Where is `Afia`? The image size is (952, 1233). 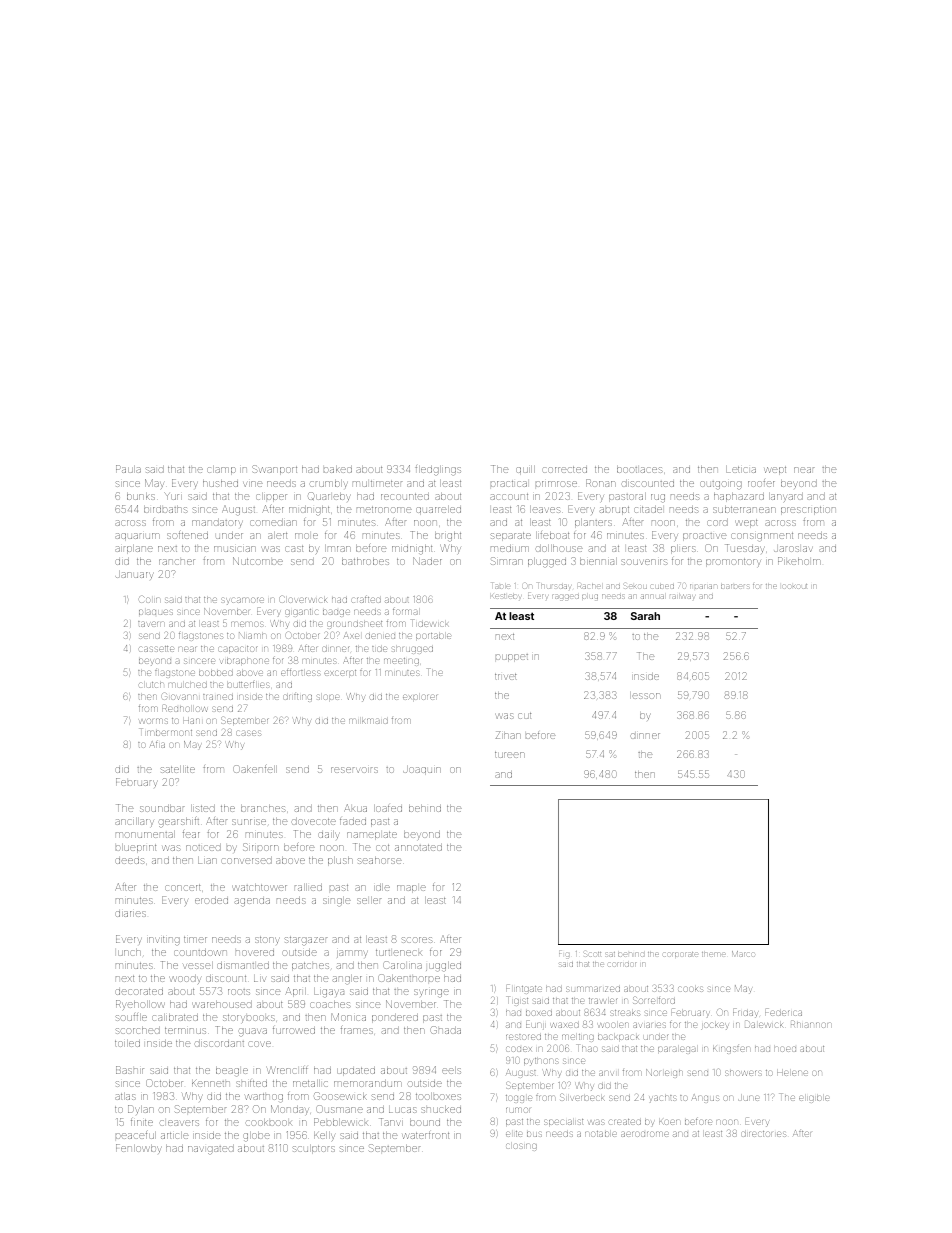
Afia is located at coordinates (157, 744).
